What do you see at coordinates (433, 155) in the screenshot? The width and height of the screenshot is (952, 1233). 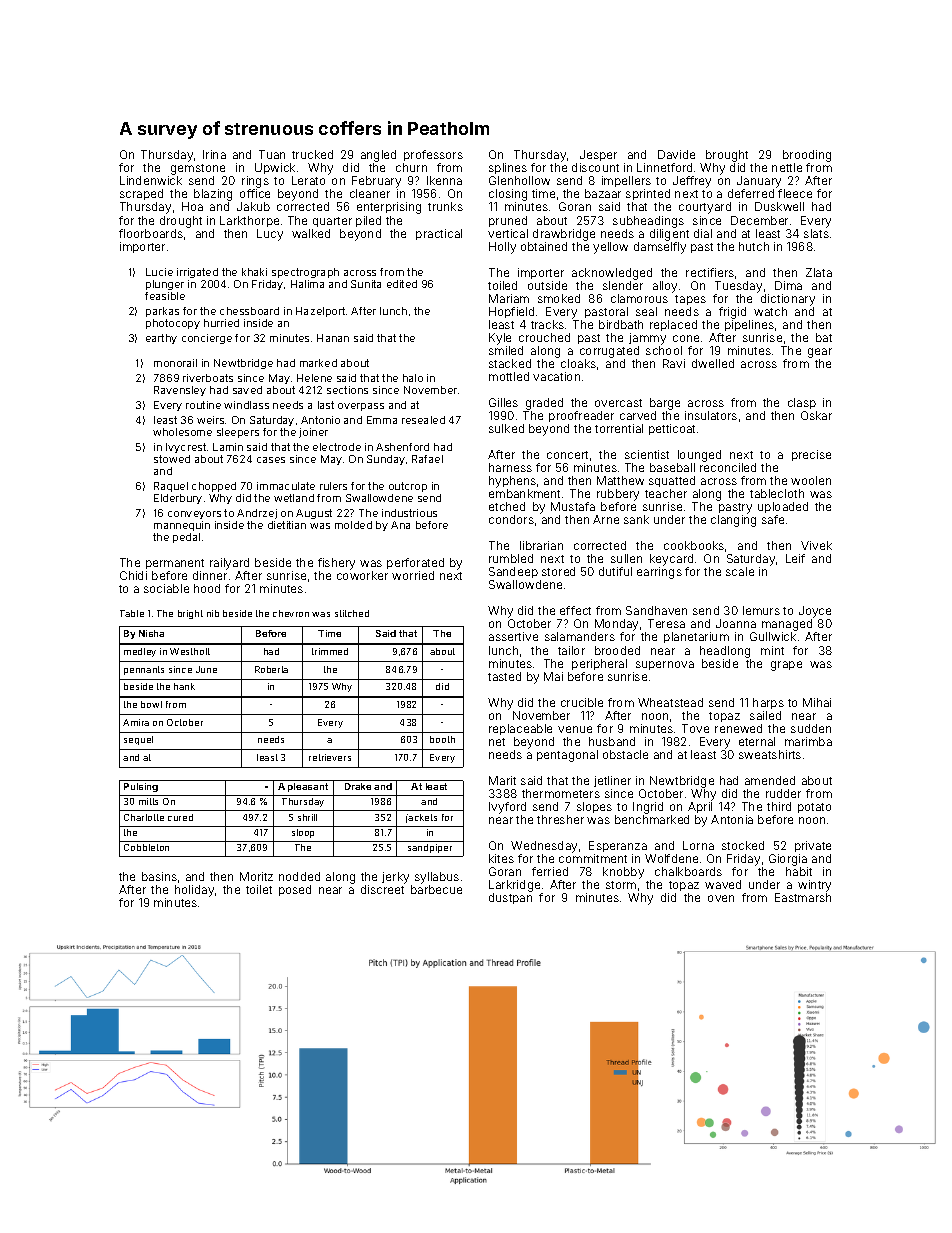 I see `professors` at bounding box center [433, 155].
